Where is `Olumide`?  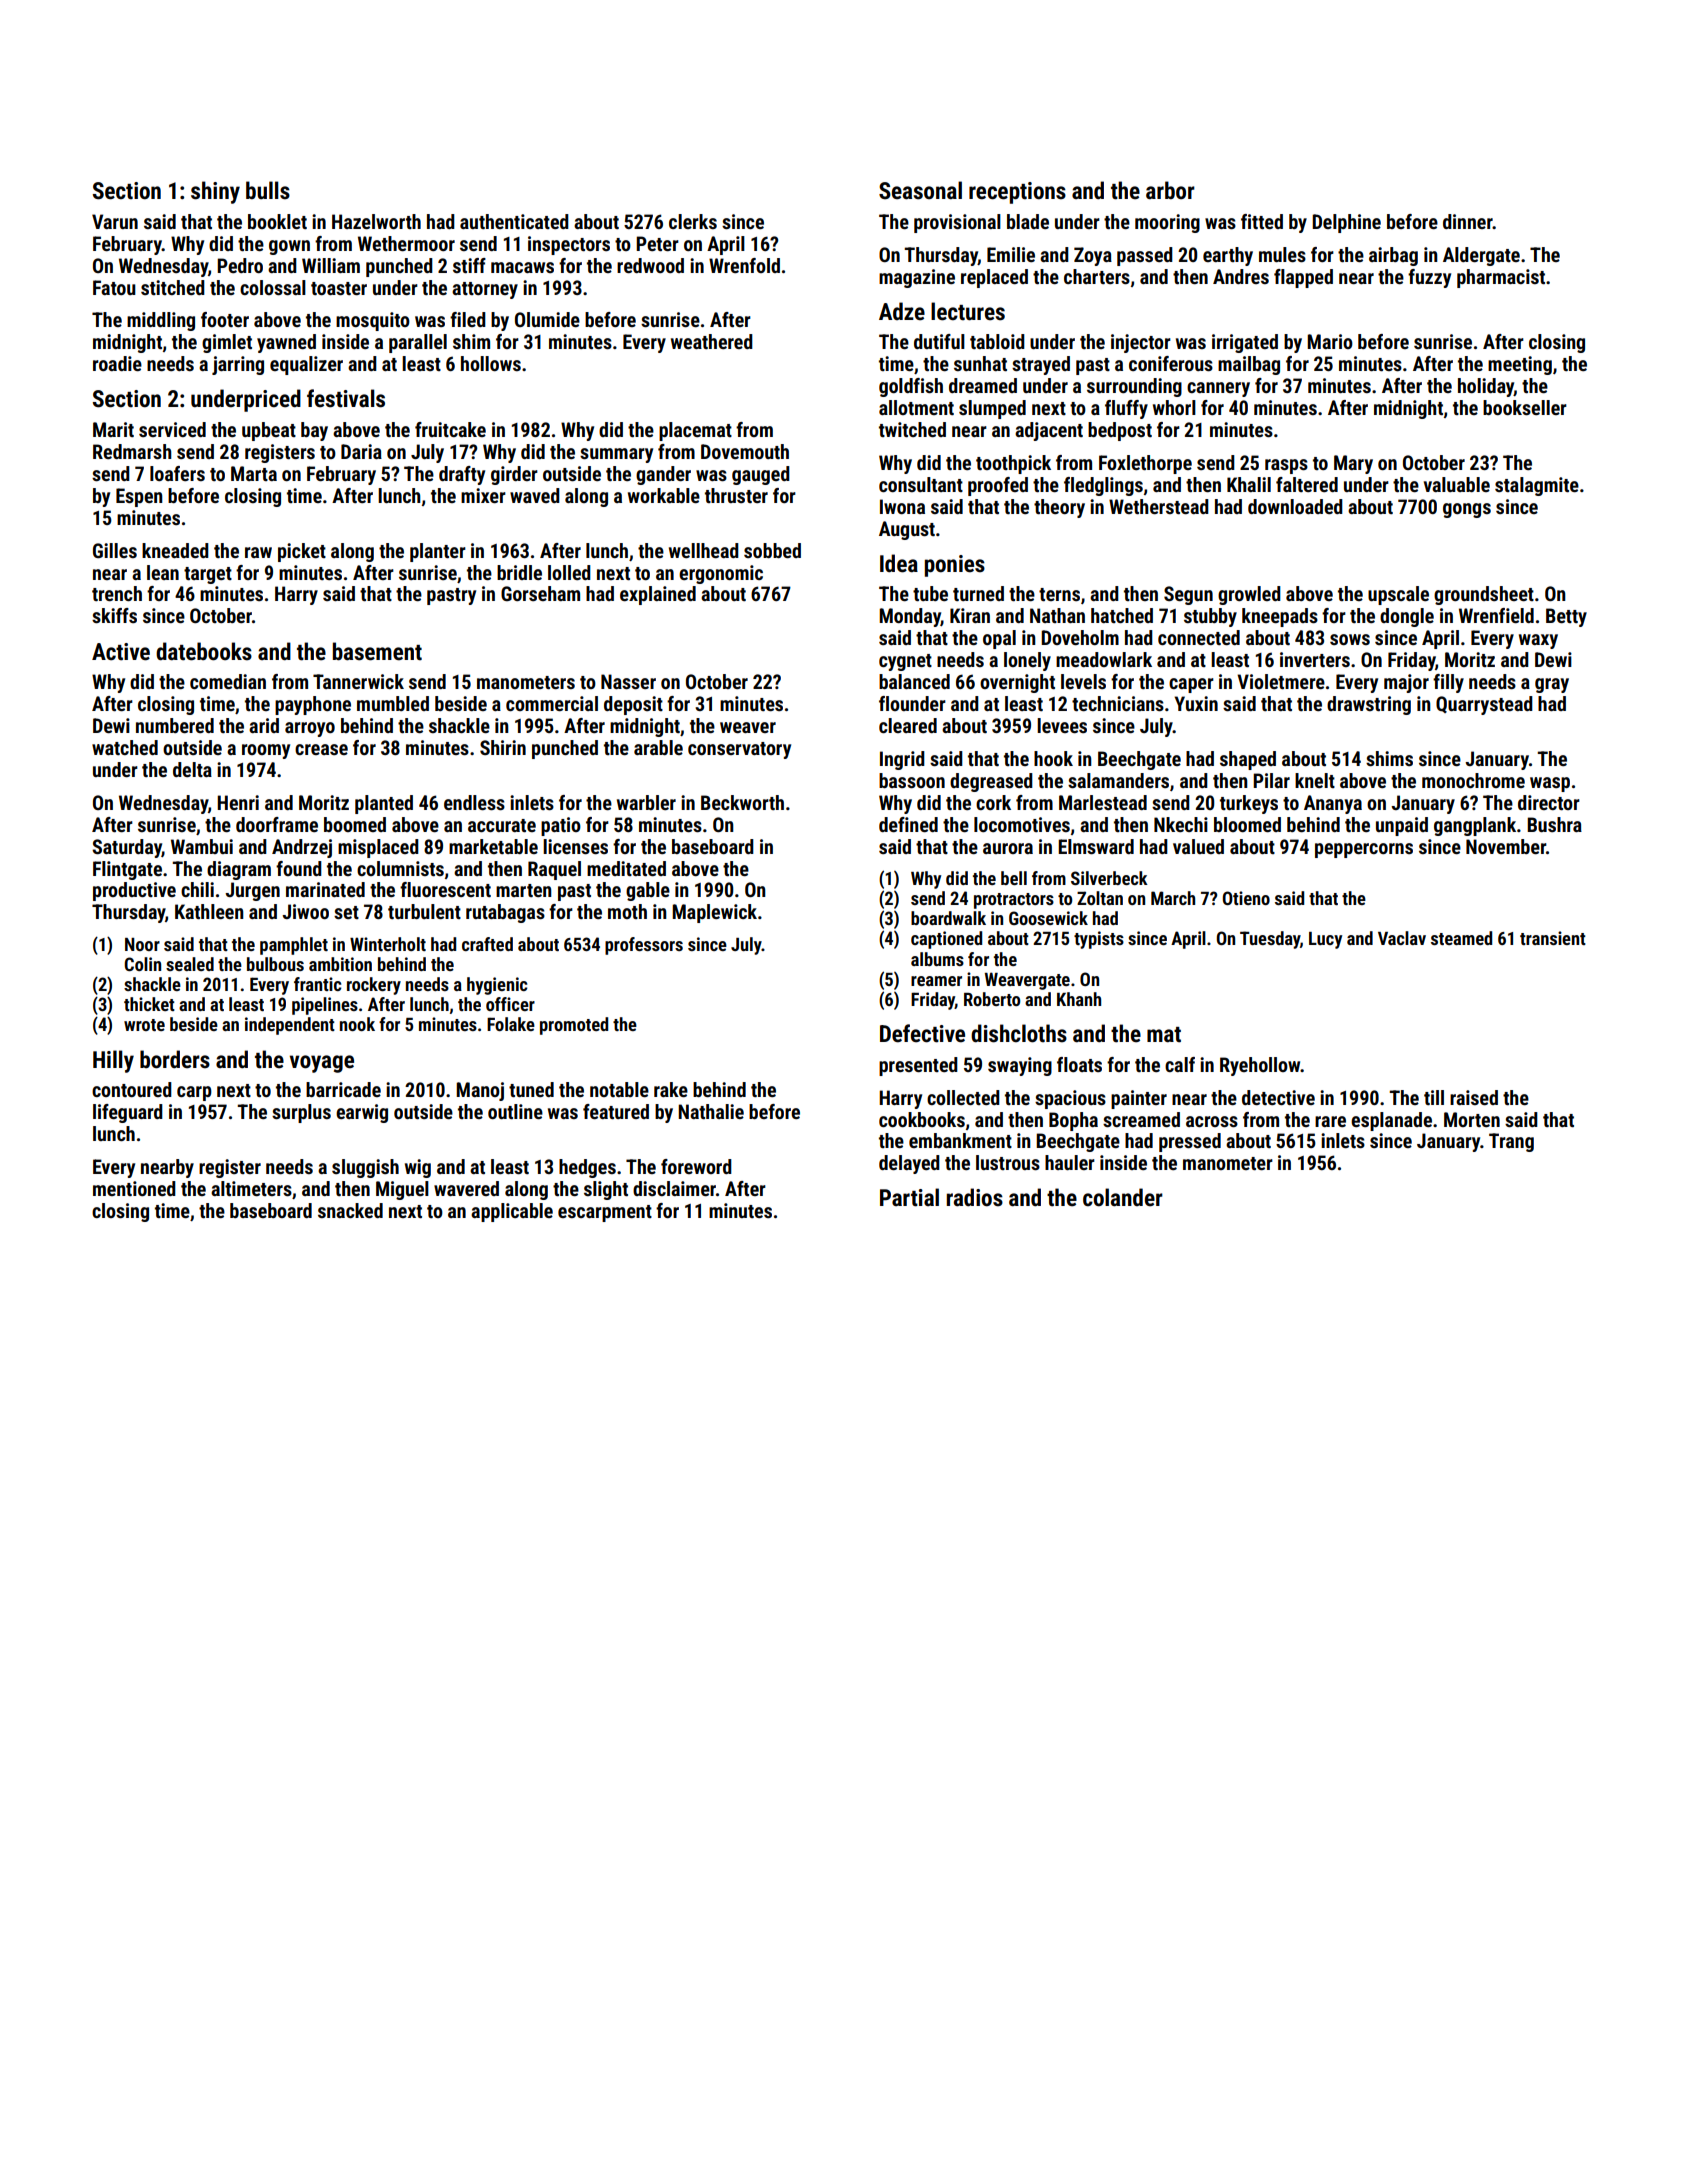 Olumide is located at coordinates (547, 319).
